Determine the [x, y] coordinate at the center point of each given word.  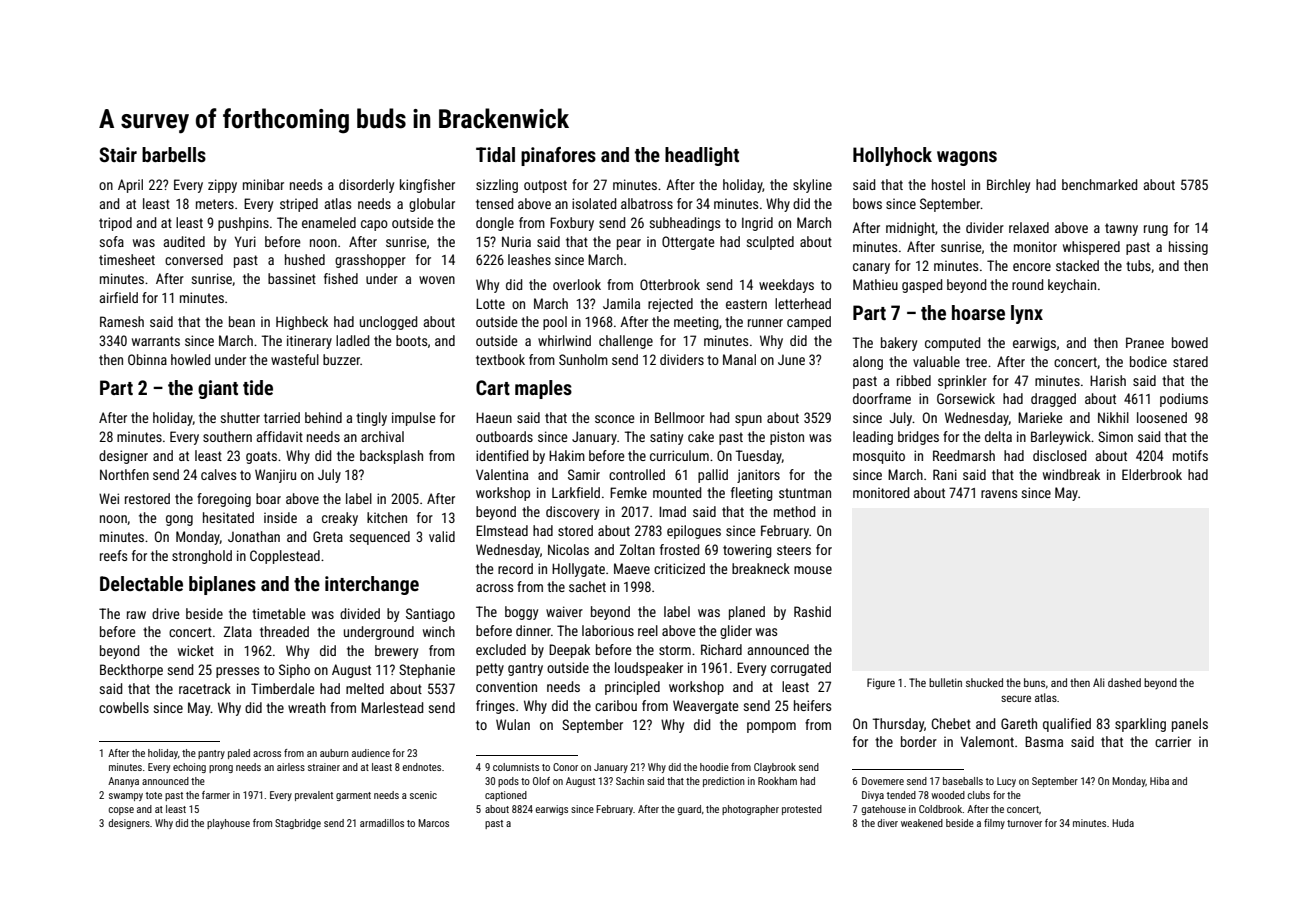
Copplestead [285, 557]
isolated [594, 203]
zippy [222, 186]
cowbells [124, 707]
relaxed [1029, 227]
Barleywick [1061, 438]
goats [261, 457]
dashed [1124, 682]
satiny [666, 438]
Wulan [513, 724]
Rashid [812, 611]
